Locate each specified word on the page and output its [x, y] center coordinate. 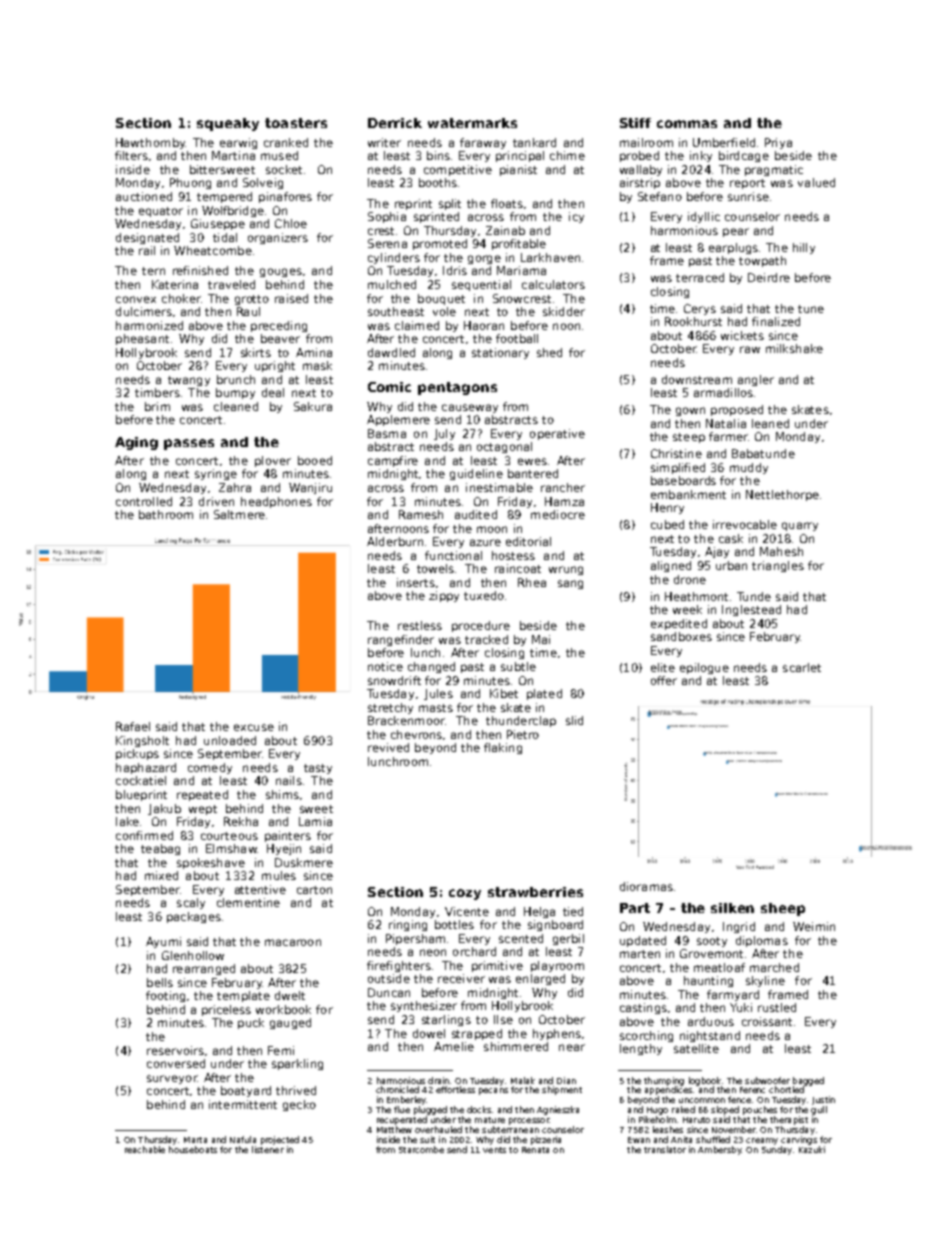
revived [388, 747]
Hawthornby [151, 143]
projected [280, 1140]
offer [664, 680]
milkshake [794, 348]
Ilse [503, 1019]
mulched [392, 284]
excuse [254, 727]
